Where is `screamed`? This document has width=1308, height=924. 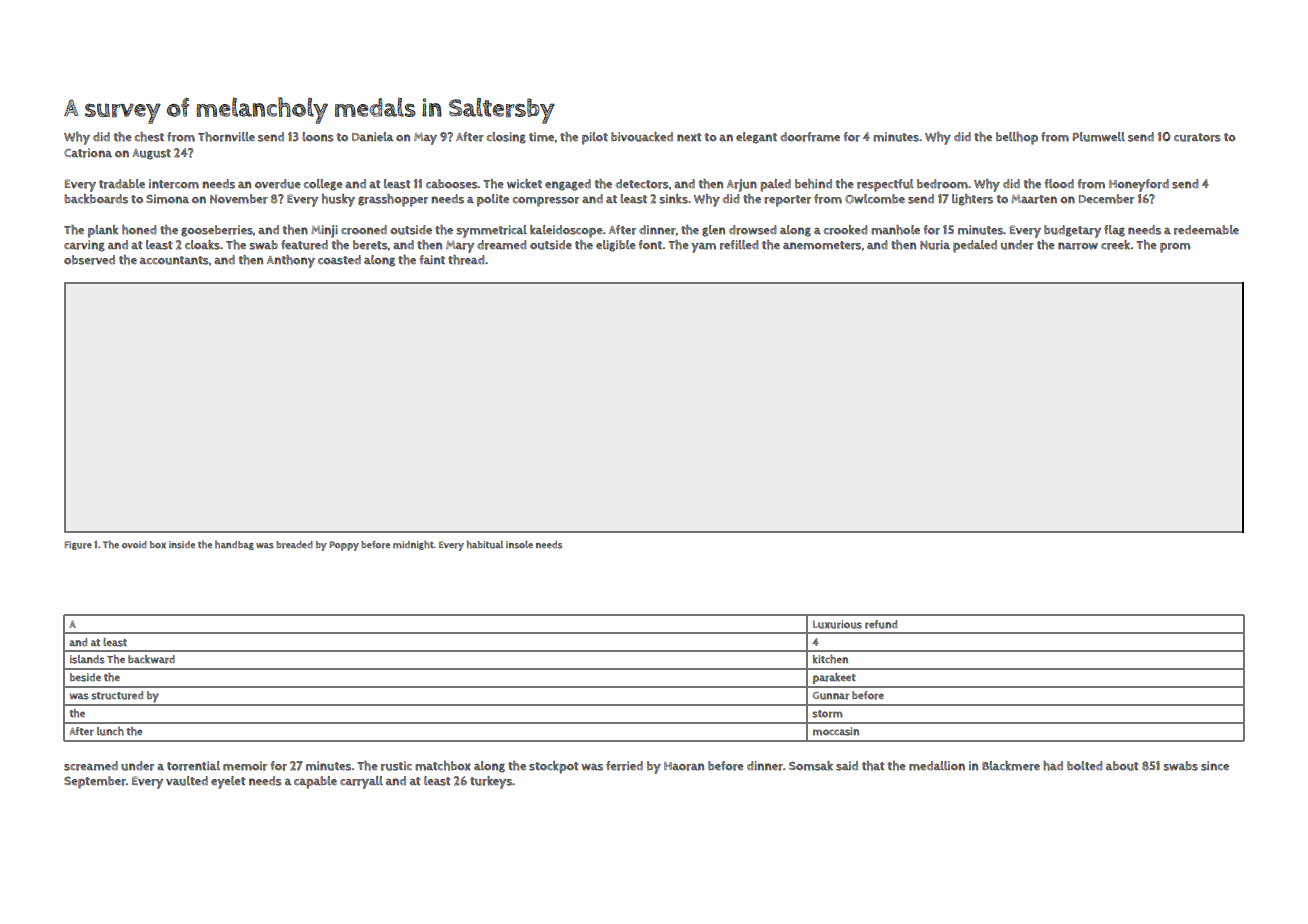
screamed is located at coordinates (91, 766).
